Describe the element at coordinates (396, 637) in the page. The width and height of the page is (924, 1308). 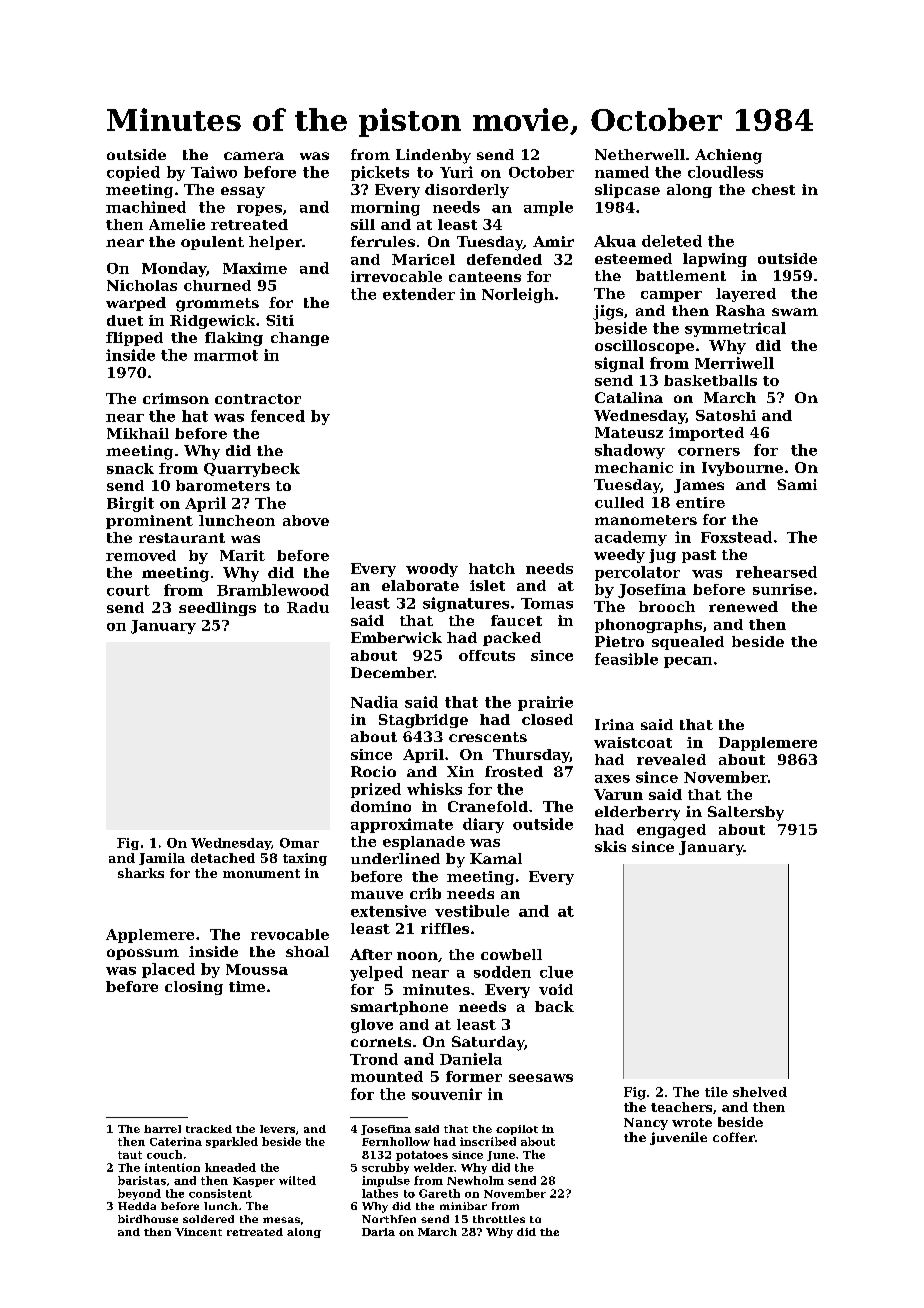
I see `Emberwick` at that location.
